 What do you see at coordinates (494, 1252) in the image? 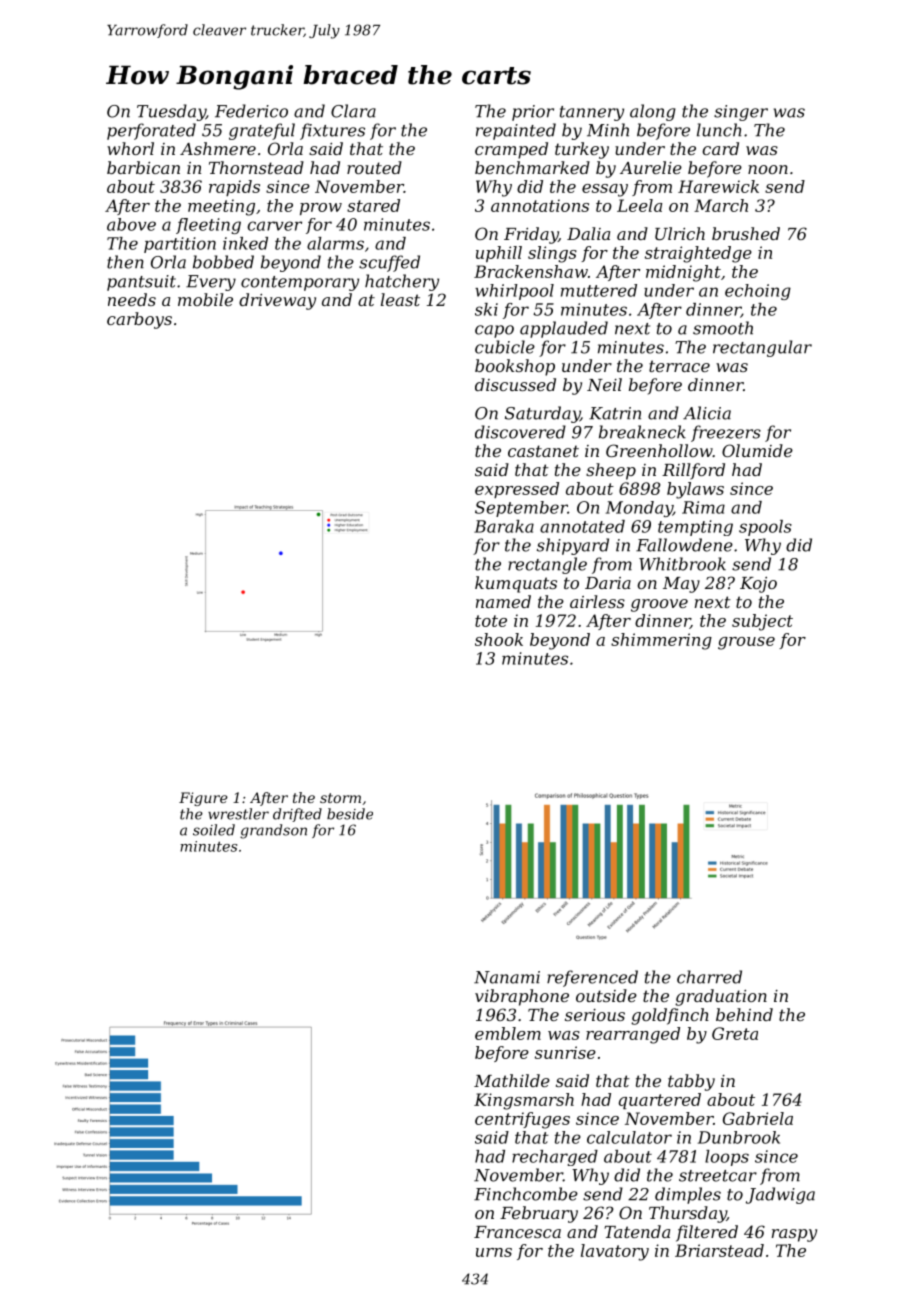
I see `urns` at bounding box center [494, 1252].
